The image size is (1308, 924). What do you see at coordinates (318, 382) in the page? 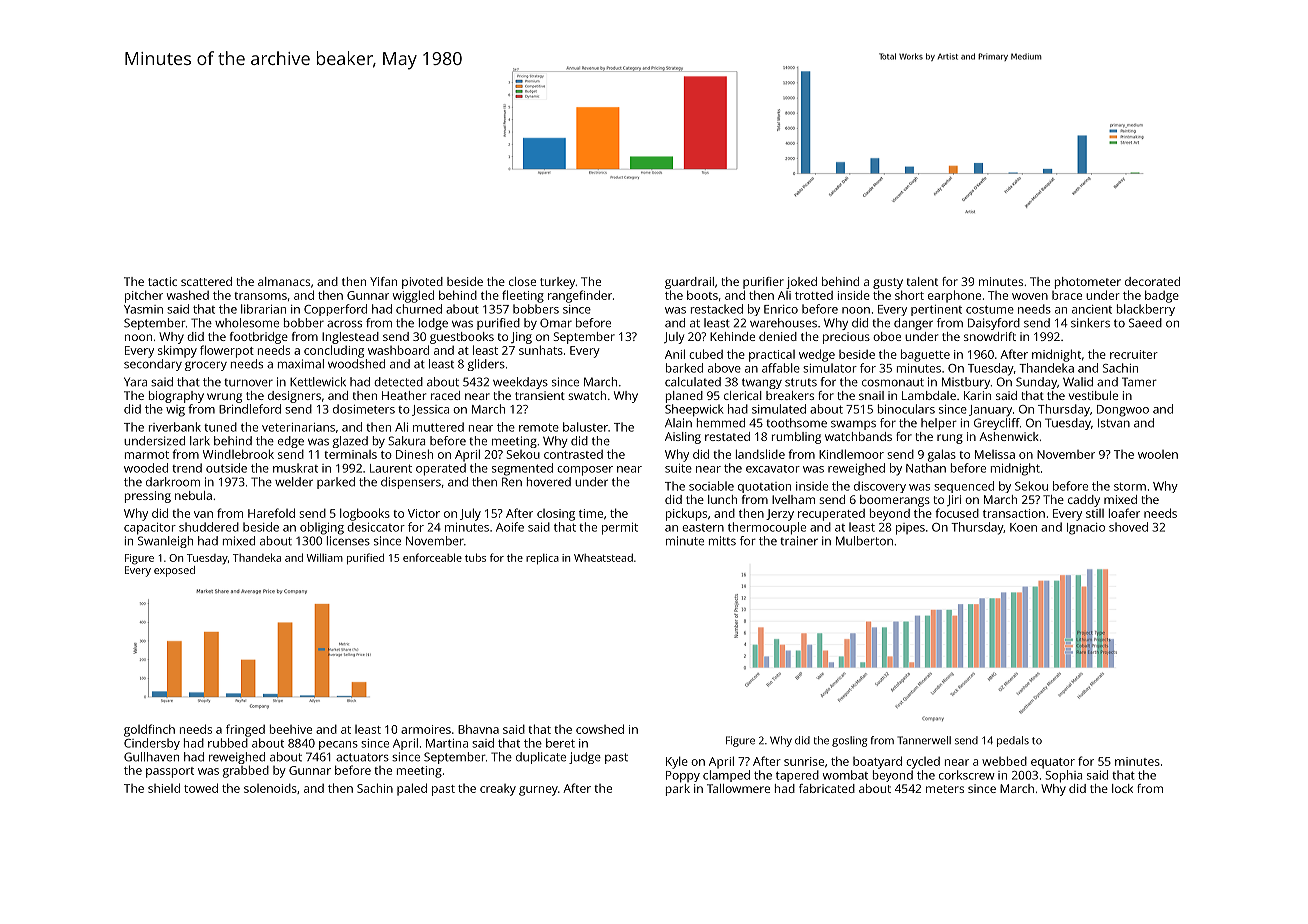
I see `Kettlewick` at bounding box center [318, 382].
